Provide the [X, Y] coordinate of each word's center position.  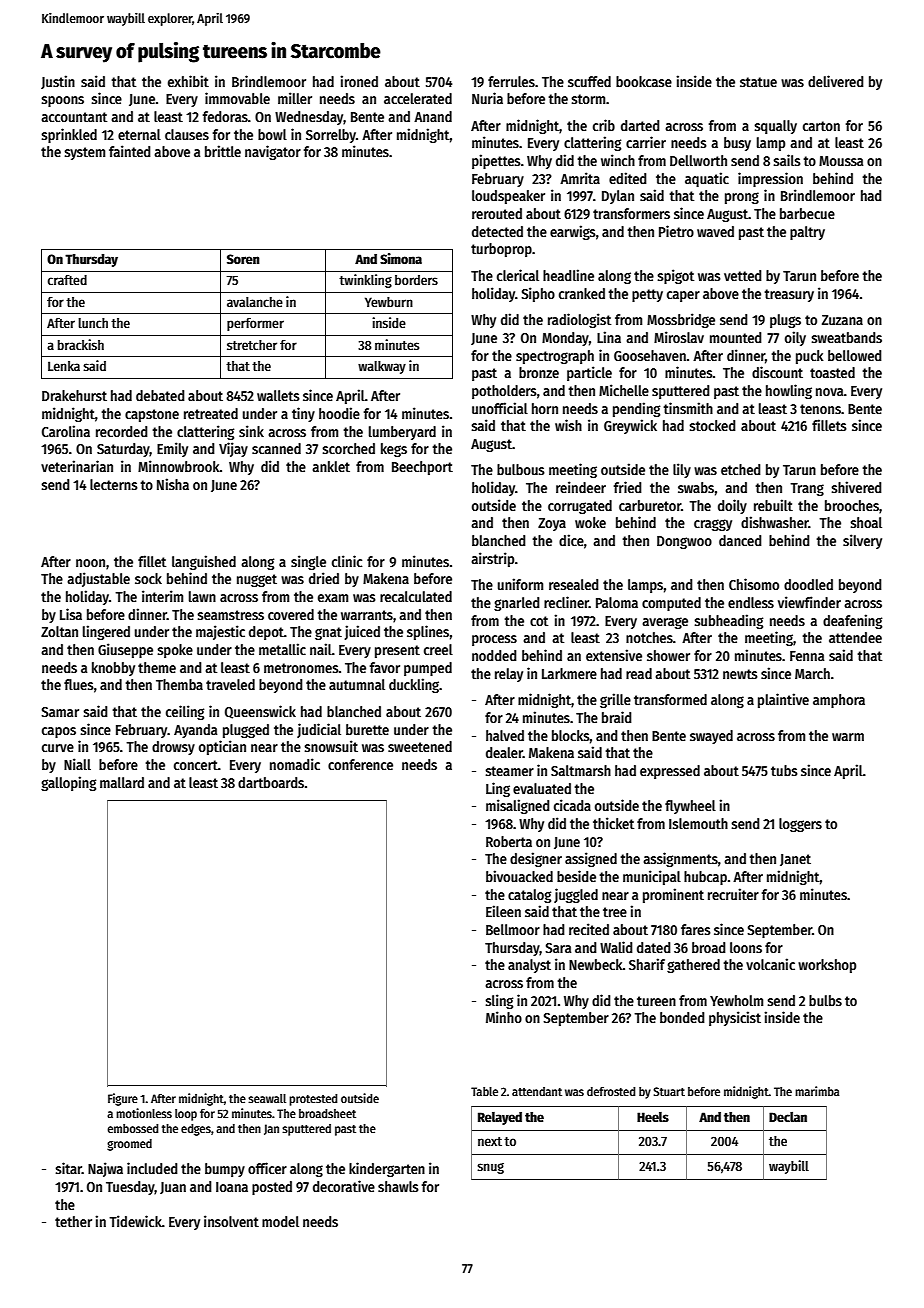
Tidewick [135, 1221]
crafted [67, 280]
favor [385, 667]
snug [490, 1168]
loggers [800, 825]
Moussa [841, 161]
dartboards [271, 782]
